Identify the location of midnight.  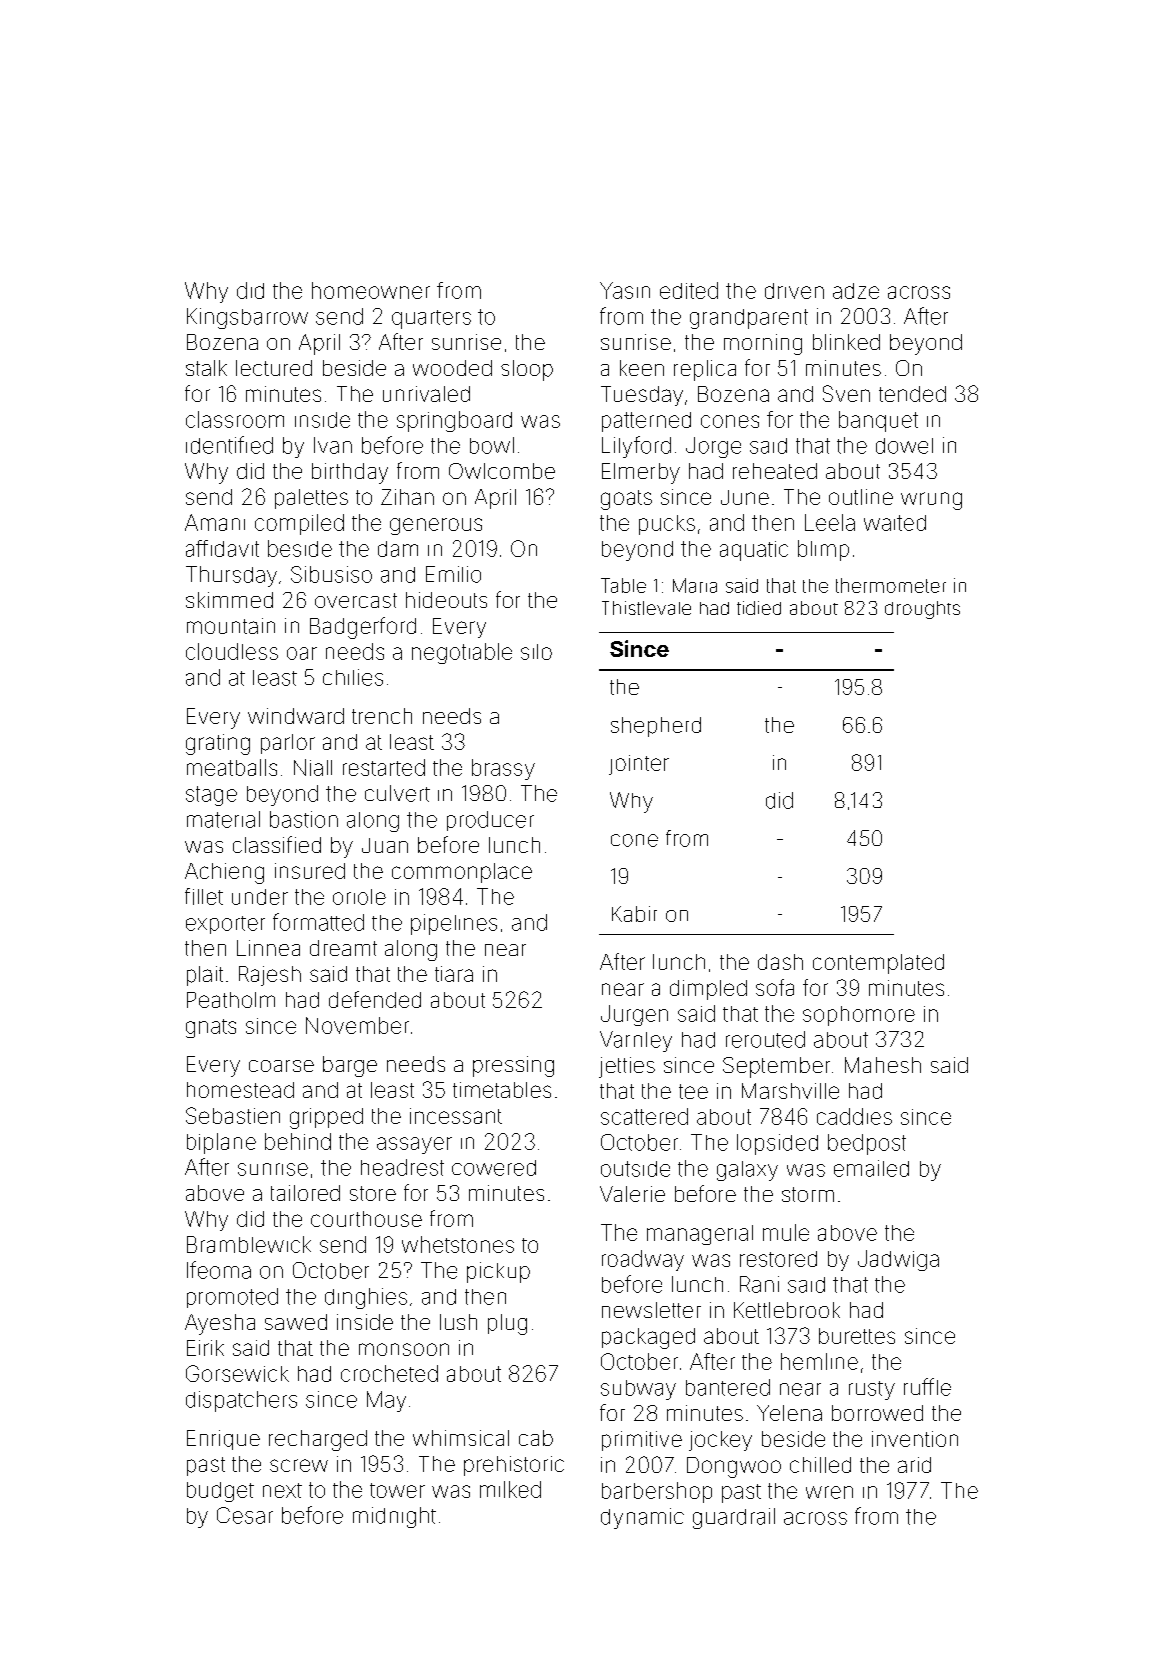
(394, 1517).
